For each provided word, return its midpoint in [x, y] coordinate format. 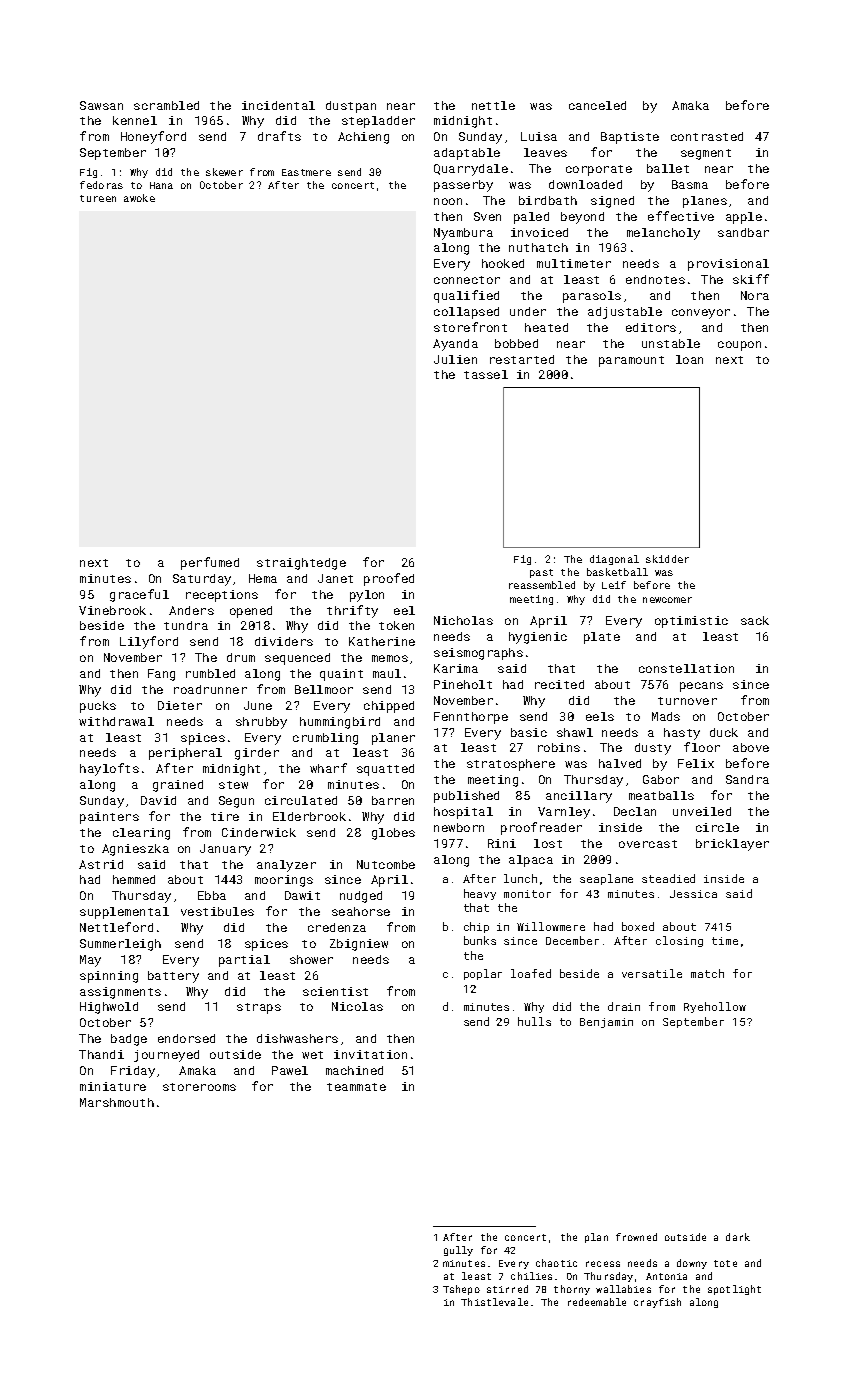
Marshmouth [117, 1102]
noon [448, 201]
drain [624, 1006]
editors [651, 327]
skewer [224, 172]
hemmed [134, 879]
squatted [385, 770]
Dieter [180, 705]
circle [717, 827]
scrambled [166, 105]
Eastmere [306, 172]
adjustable [625, 313]
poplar [483, 974]
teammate [356, 1087]
